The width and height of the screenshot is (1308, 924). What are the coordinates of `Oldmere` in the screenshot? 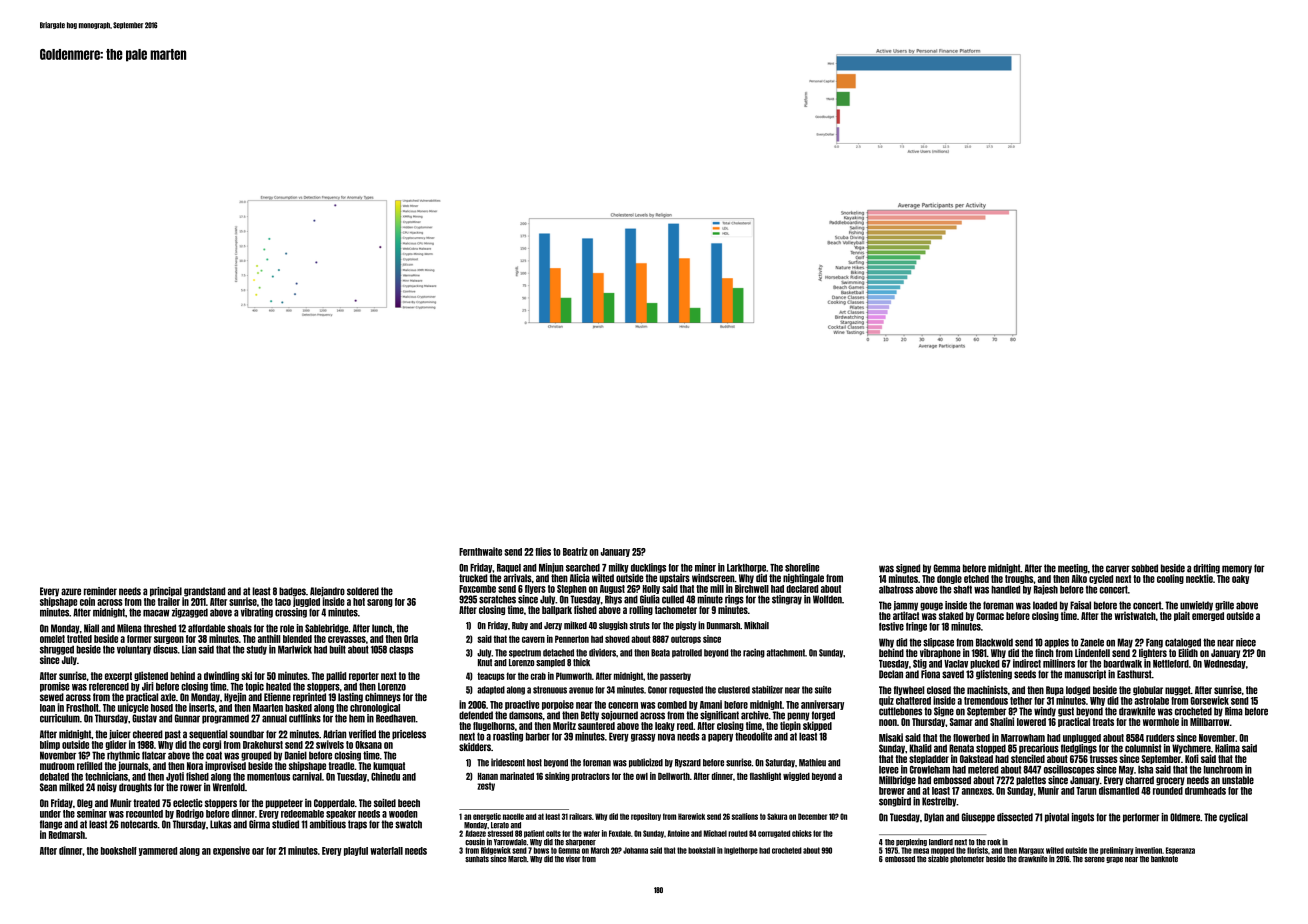 It's located at (1185, 817).
